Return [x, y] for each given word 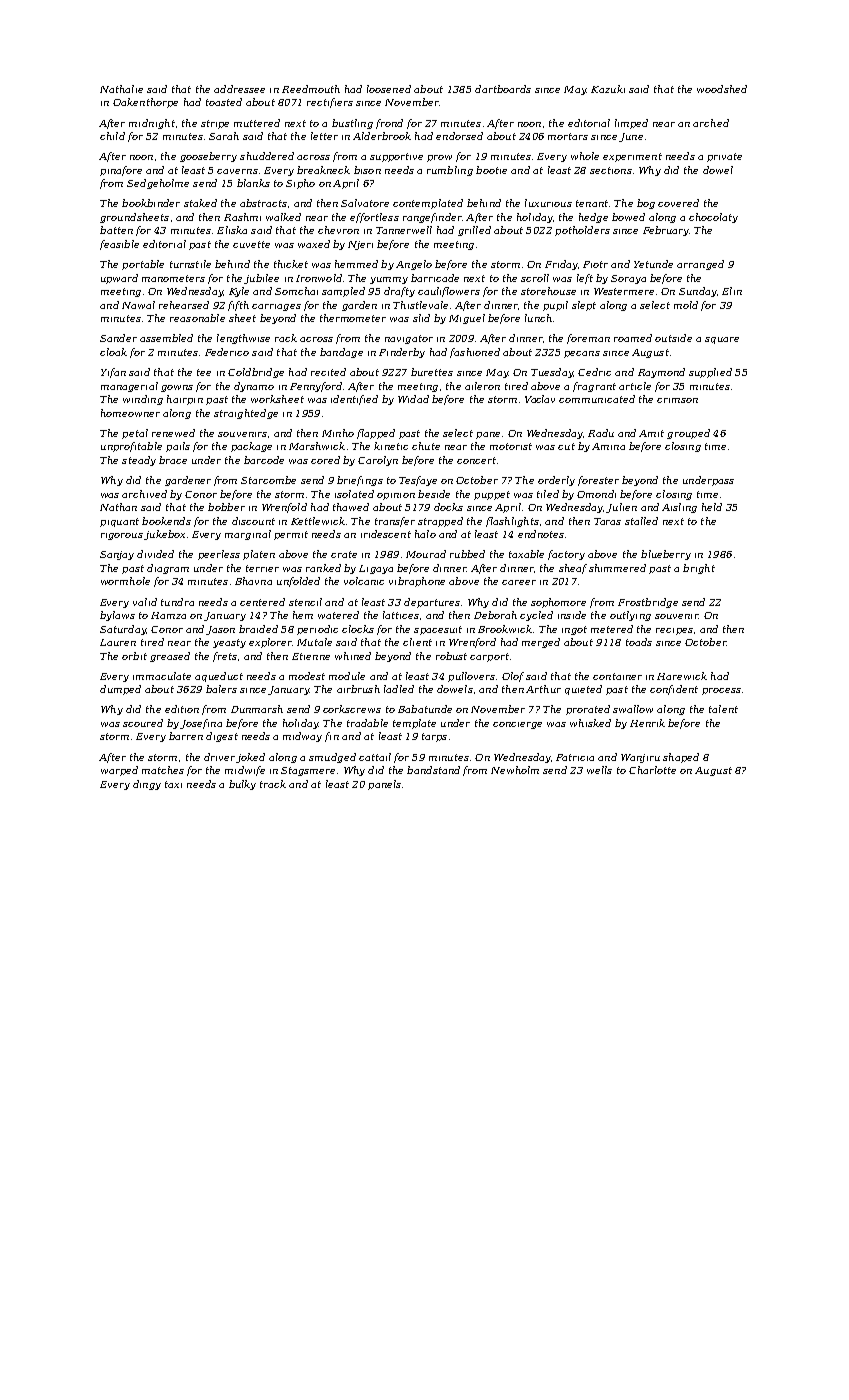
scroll [535, 278]
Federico [227, 352]
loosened [389, 89]
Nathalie [121, 89]
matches [163, 770]
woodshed [722, 89]
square [722, 340]
